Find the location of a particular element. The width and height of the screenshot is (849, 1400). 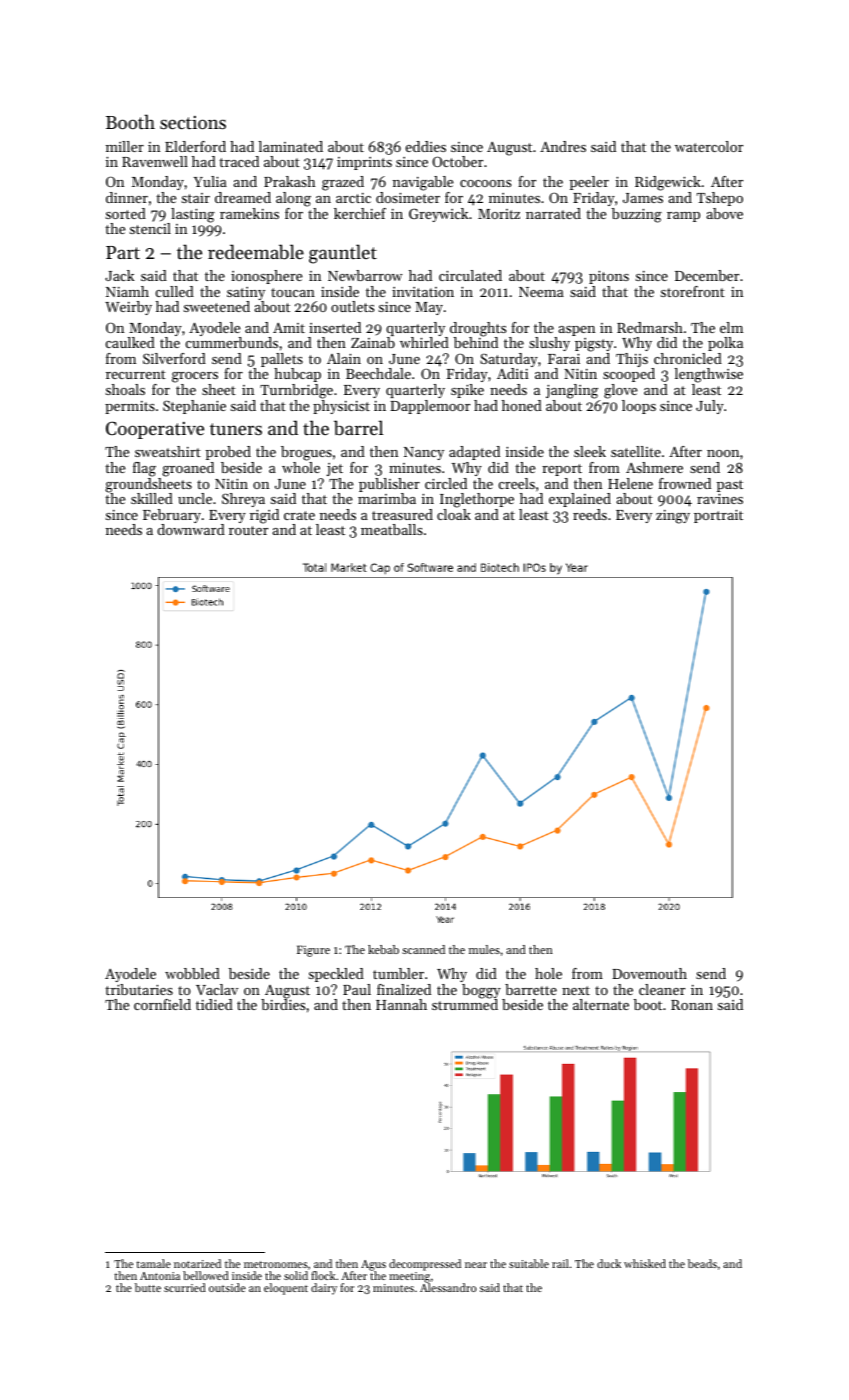

eddies is located at coordinates (426, 146).
